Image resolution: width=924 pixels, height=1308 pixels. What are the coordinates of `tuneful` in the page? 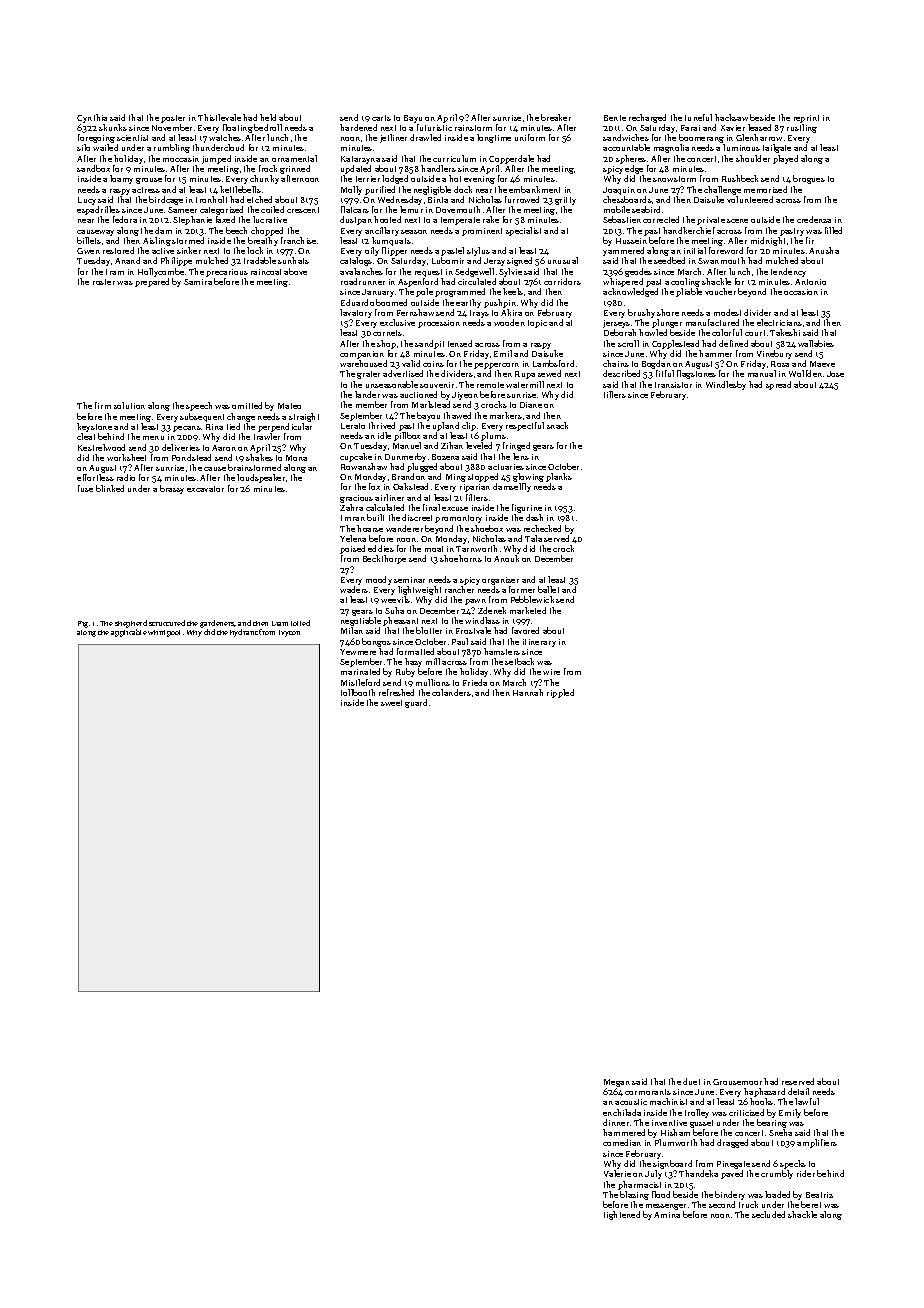 It's located at (698, 117).
